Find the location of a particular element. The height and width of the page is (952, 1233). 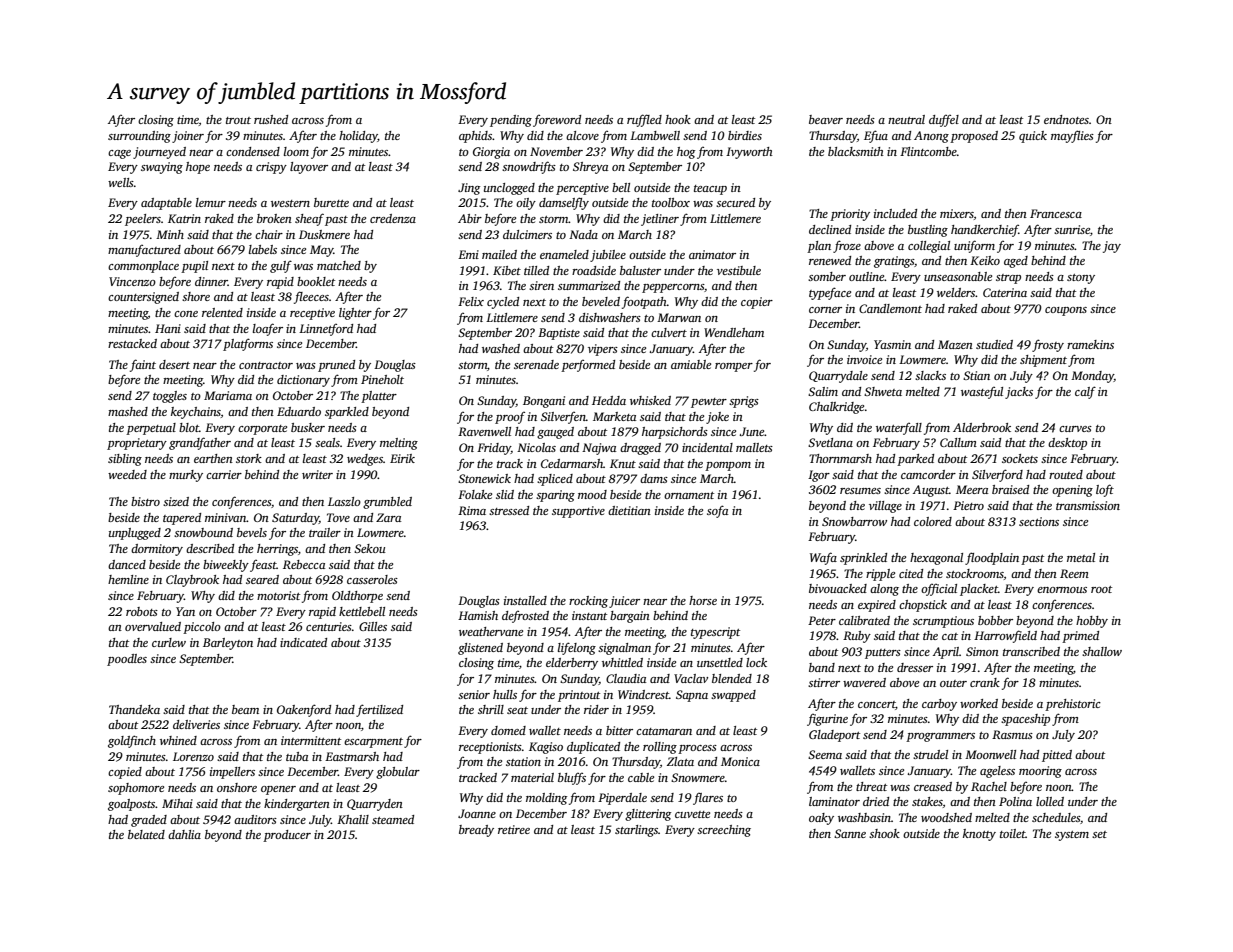

sunrise is located at coordinates (1072, 229).
